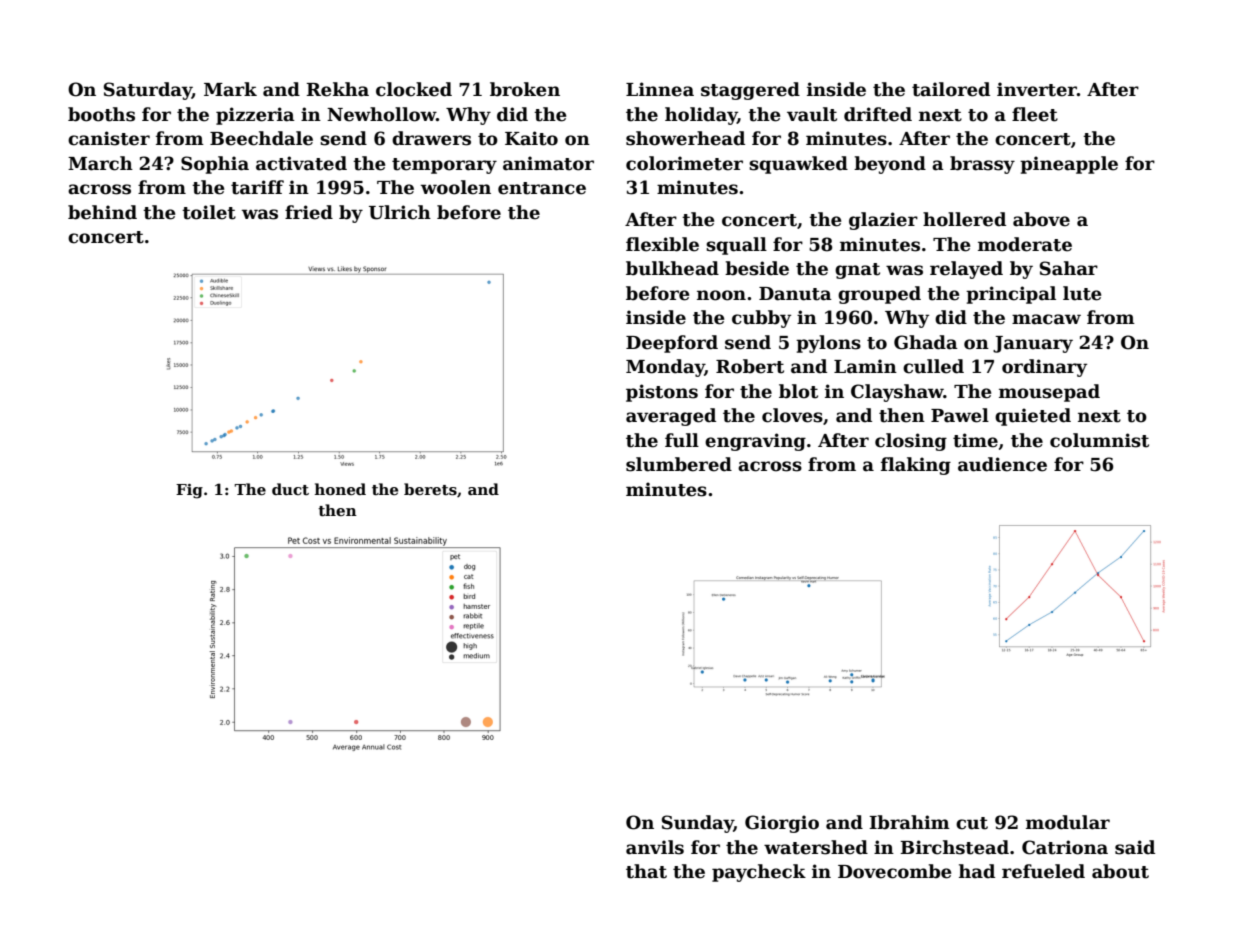 The width and height of the page is (1233, 952). I want to click on Ibrahim, so click(909, 822).
